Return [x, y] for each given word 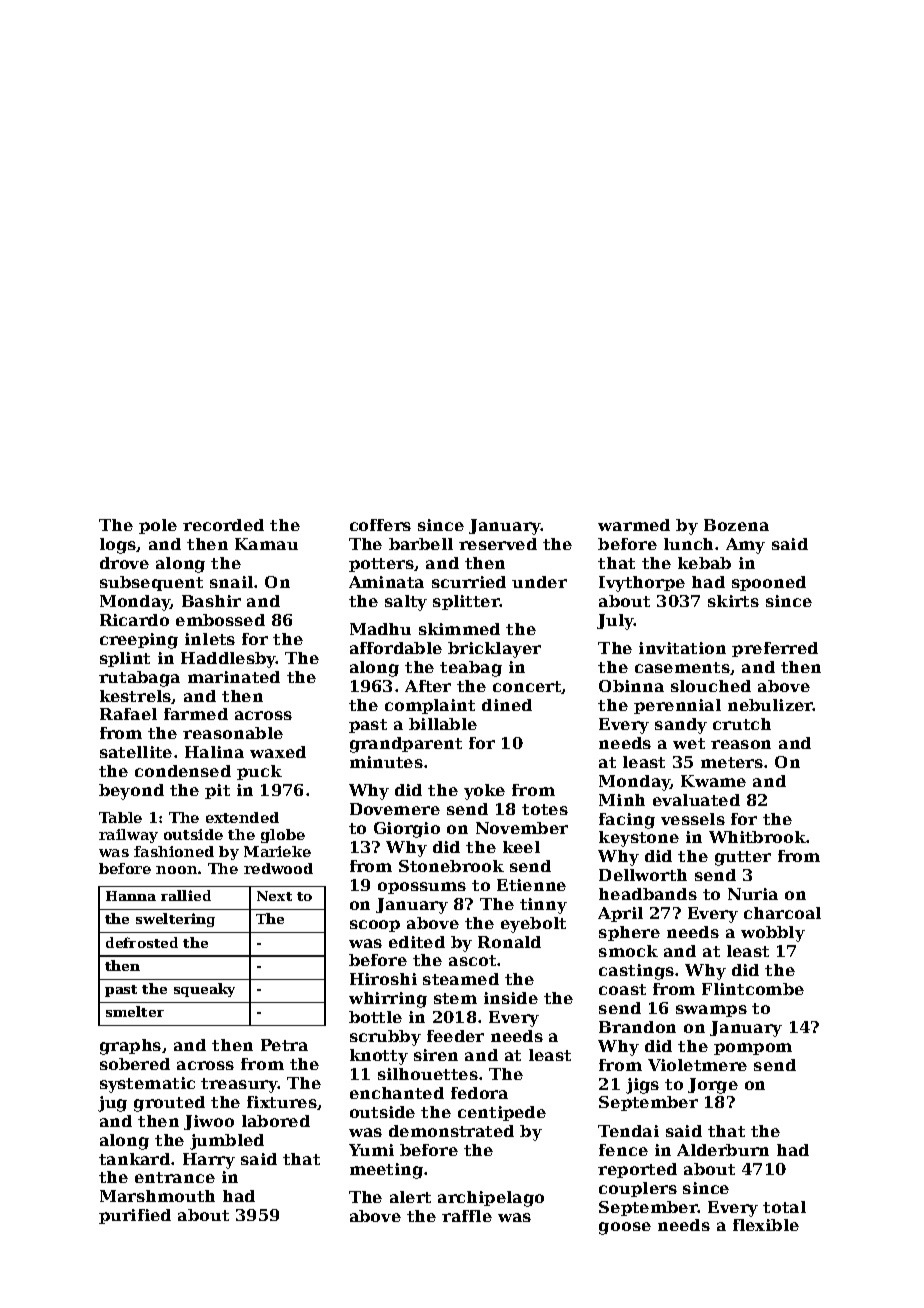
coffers [380, 525]
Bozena [736, 525]
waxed [278, 752]
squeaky [204, 990]
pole [158, 526]
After [428, 686]
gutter [743, 858]
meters [732, 762]
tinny [543, 906]
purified [135, 1216]
